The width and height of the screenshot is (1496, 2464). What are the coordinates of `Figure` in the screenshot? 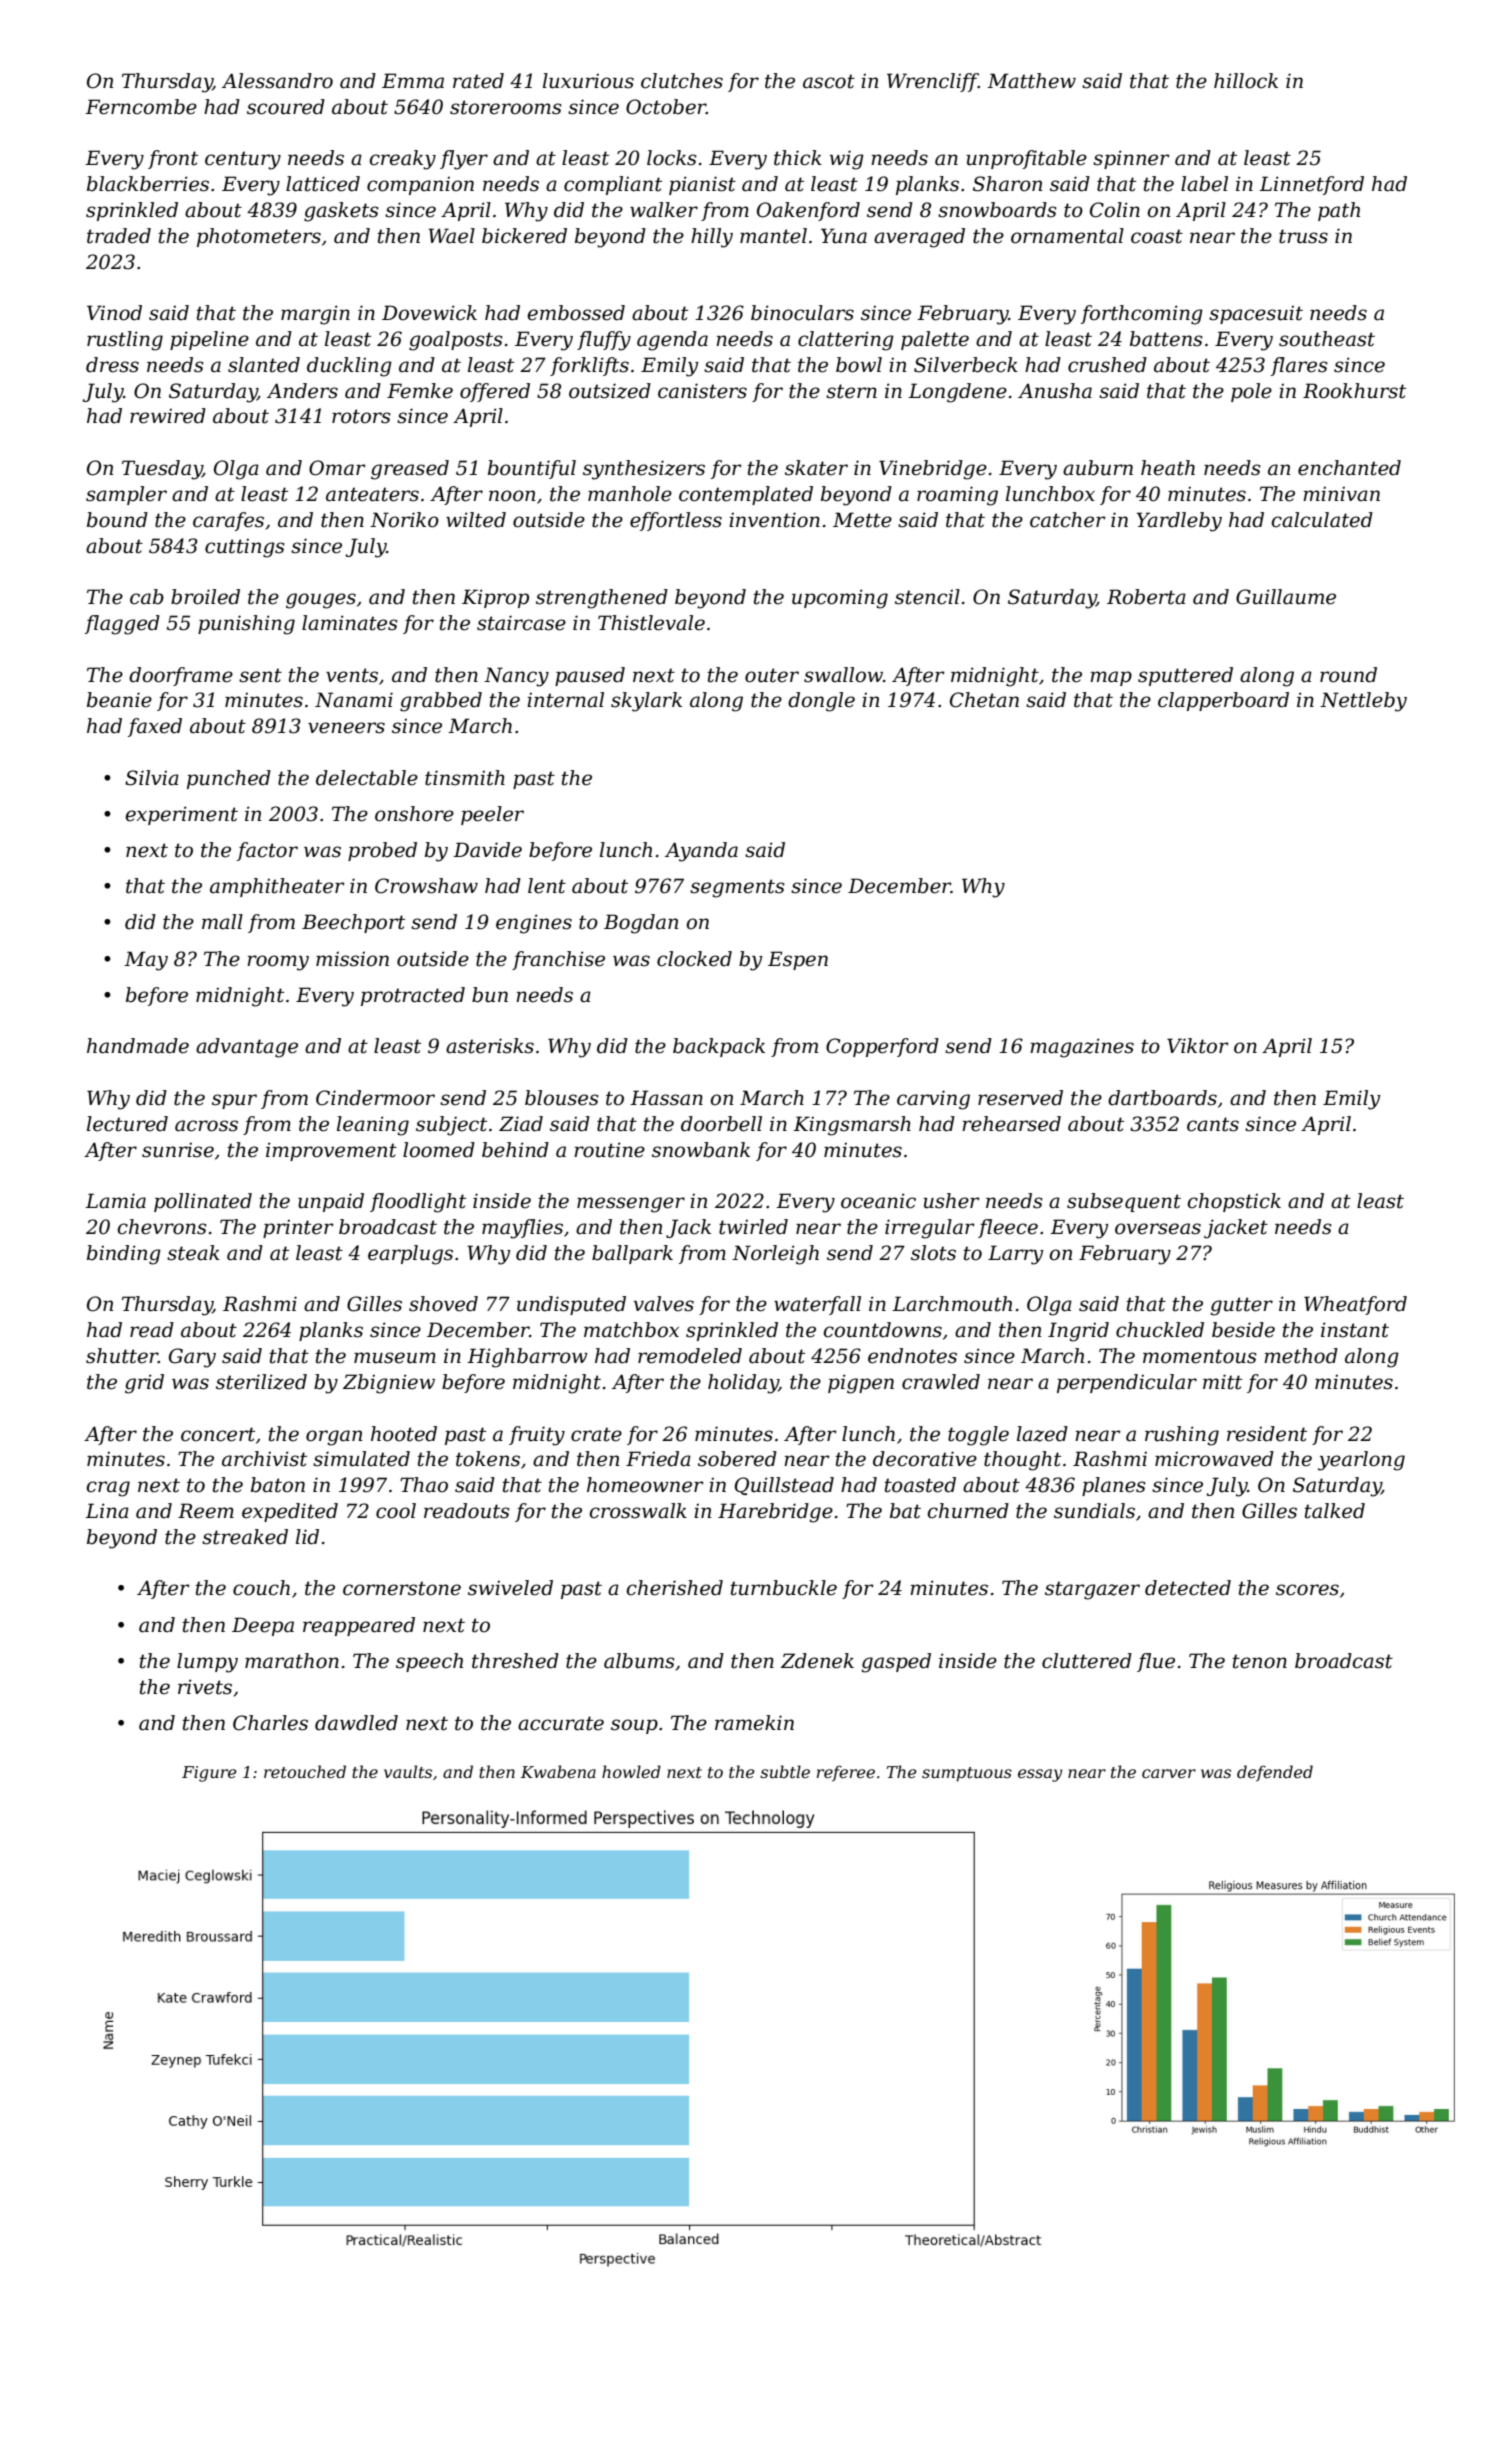 It's located at (209, 1774).
